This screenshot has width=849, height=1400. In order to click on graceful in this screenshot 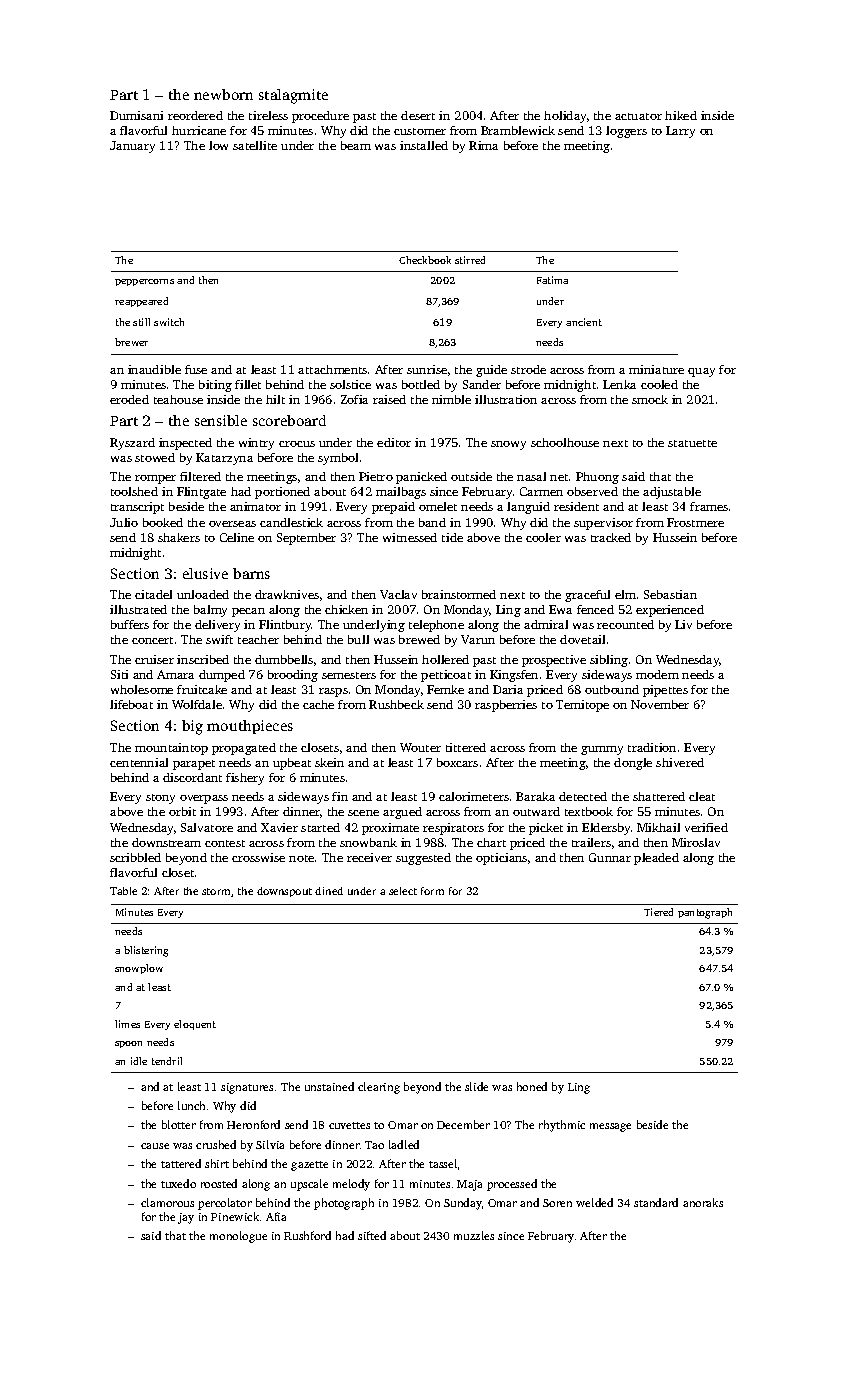, I will do `click(587, 596)`.
